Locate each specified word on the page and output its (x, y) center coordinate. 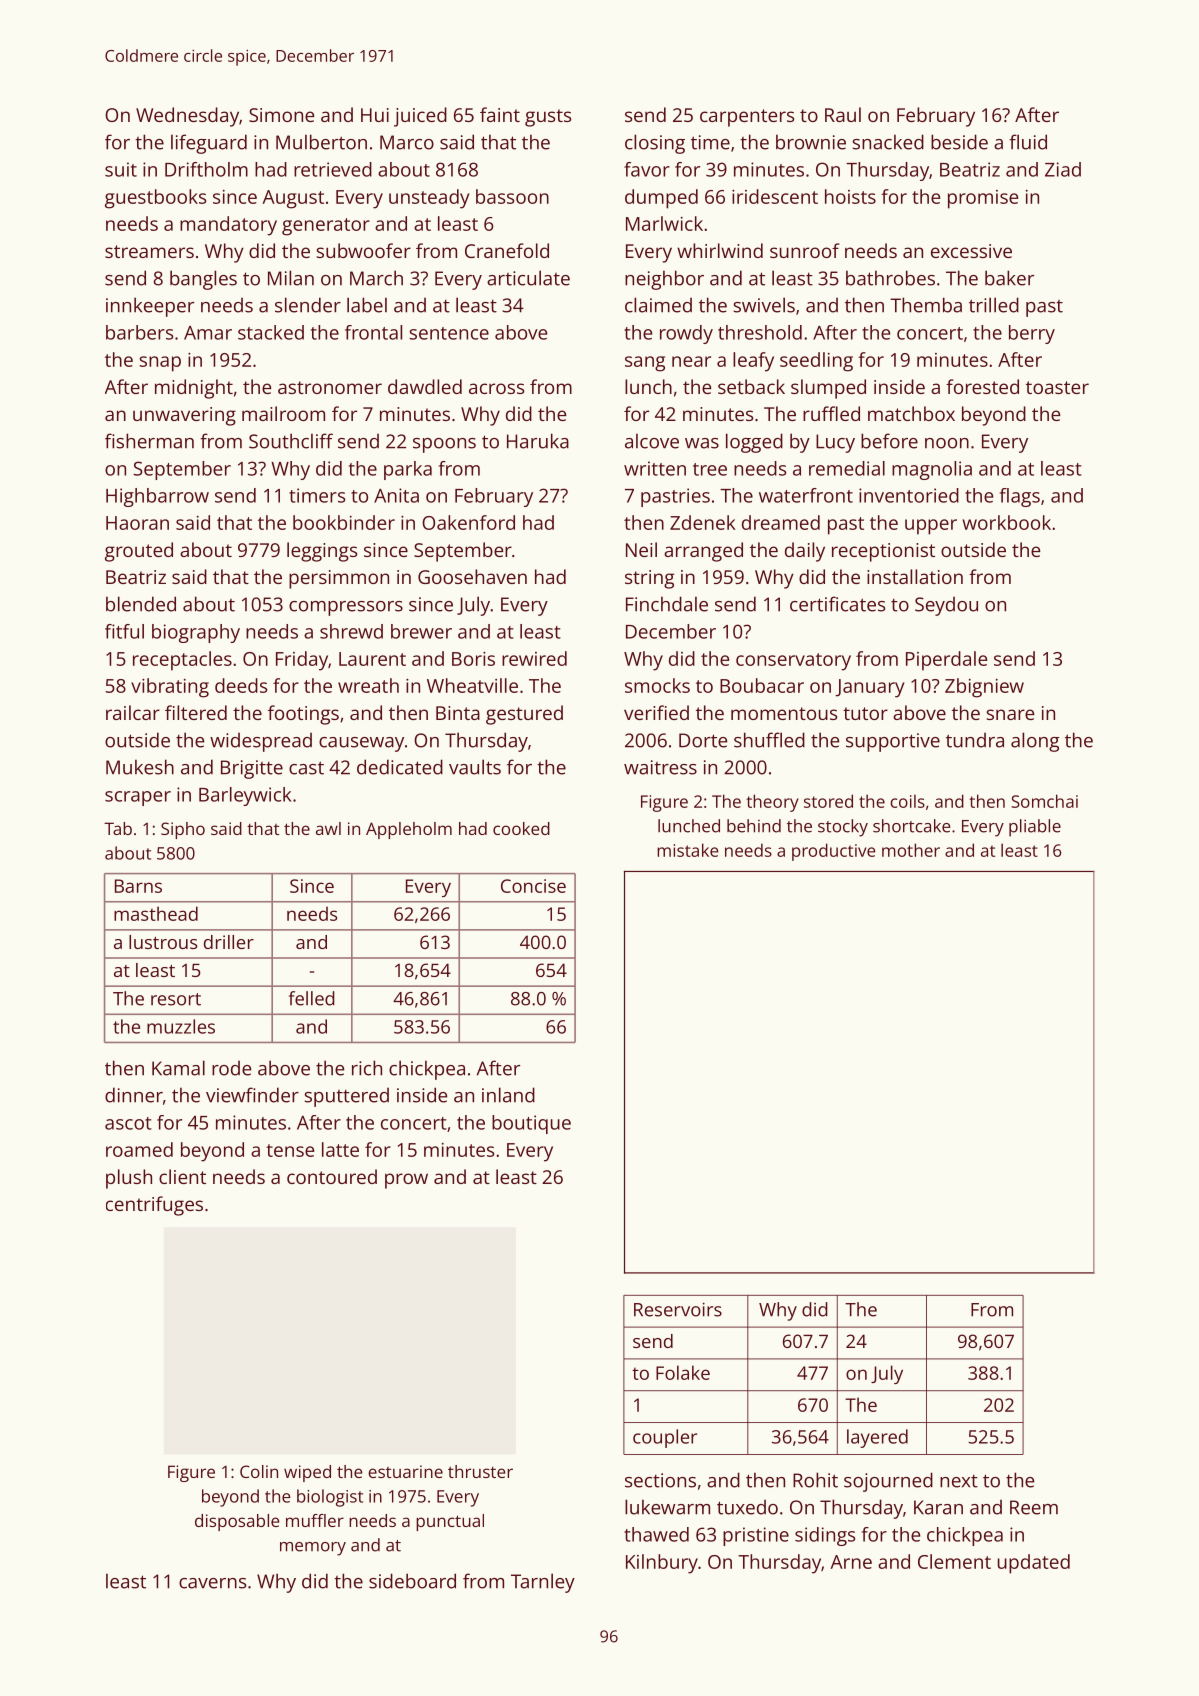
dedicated (400, 767)
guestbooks (155, 199)
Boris (473, 659)
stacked (271, 332)
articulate (528, 278)
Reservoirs (678, 1309)
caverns (212, 1583)
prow (406, 1181)
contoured (332, 1176)
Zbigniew (984, 688)
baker (1009, 278)
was (702, 443)
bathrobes (890, 278)
